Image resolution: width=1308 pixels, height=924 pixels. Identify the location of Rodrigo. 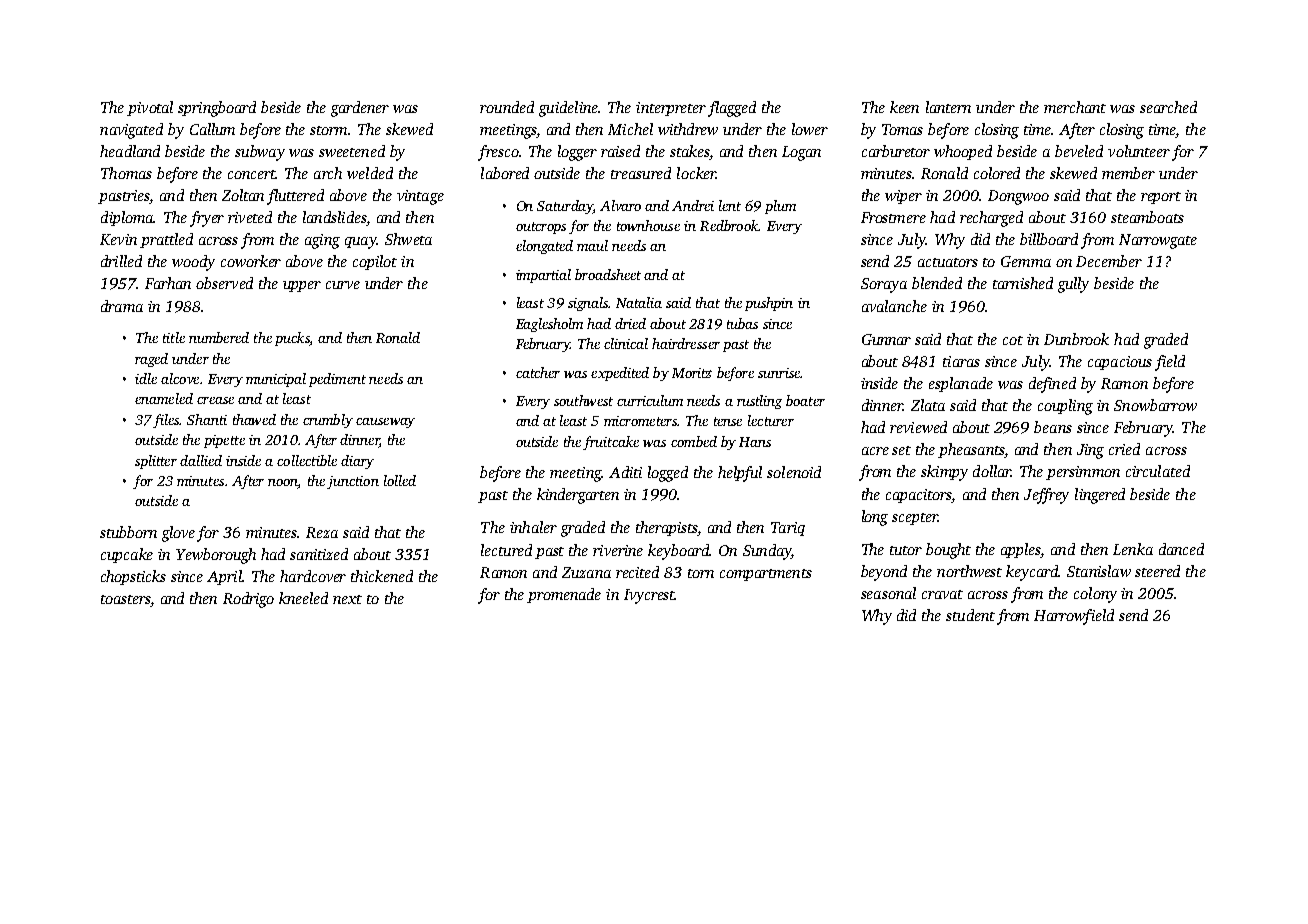
(248, 600).
